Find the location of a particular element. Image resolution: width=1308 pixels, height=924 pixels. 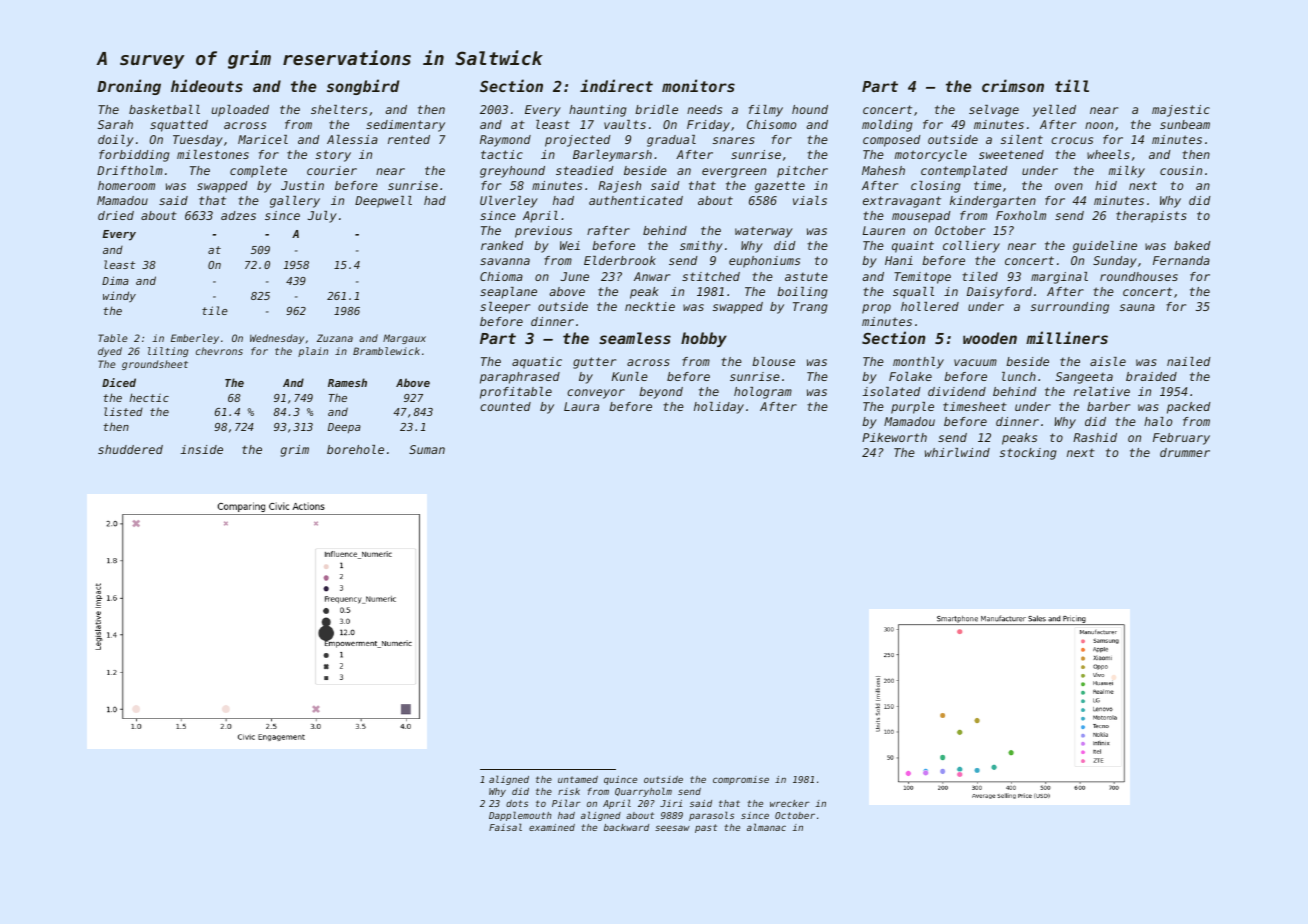

Faisal is located at coordinates (505, 827).
